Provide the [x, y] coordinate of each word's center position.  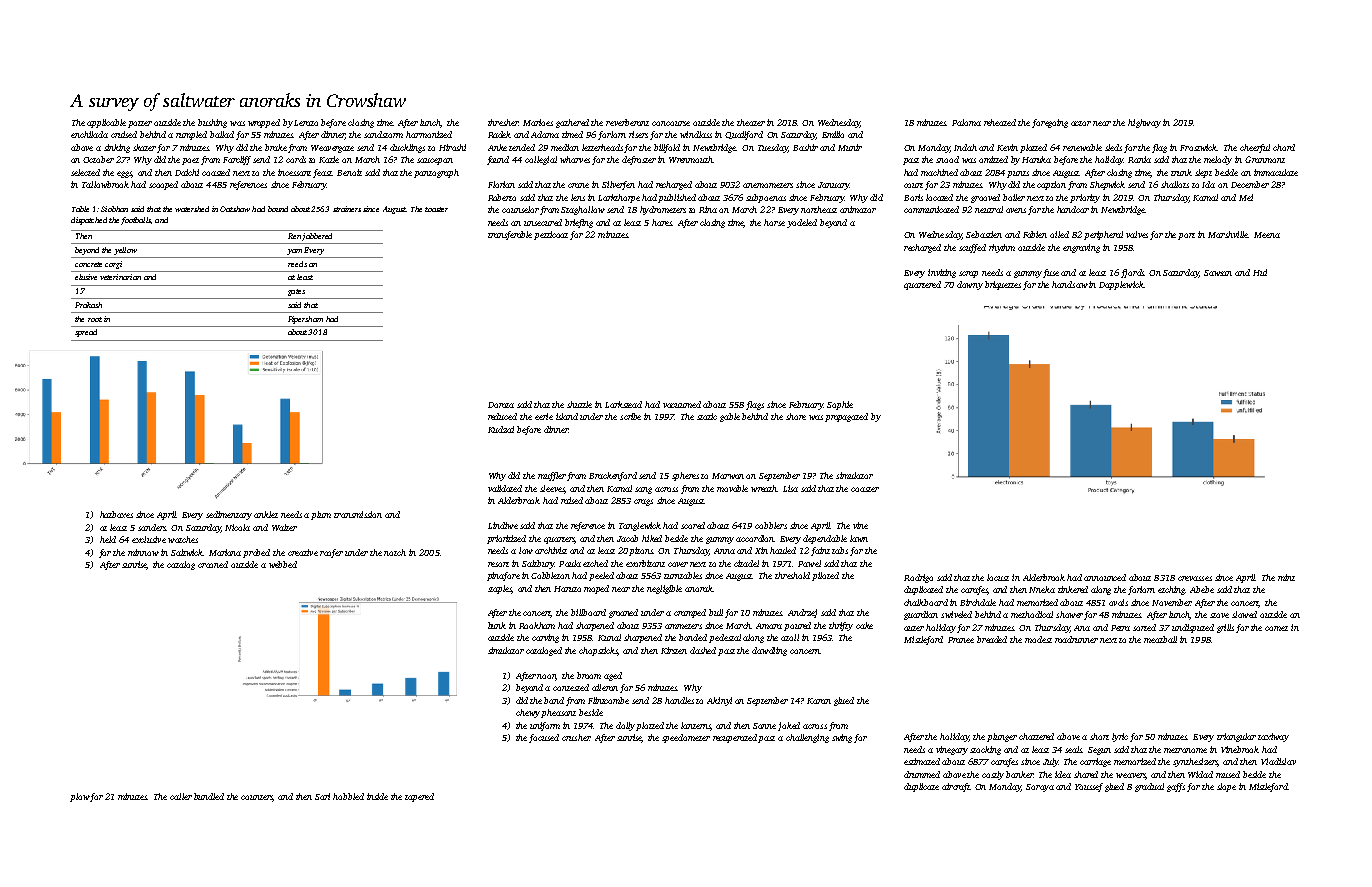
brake [276, 147]
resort [498, 564]
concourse [671, 123]
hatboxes [116, 514]
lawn [859, 538]
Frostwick [1198, 147]
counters [257, 798]
